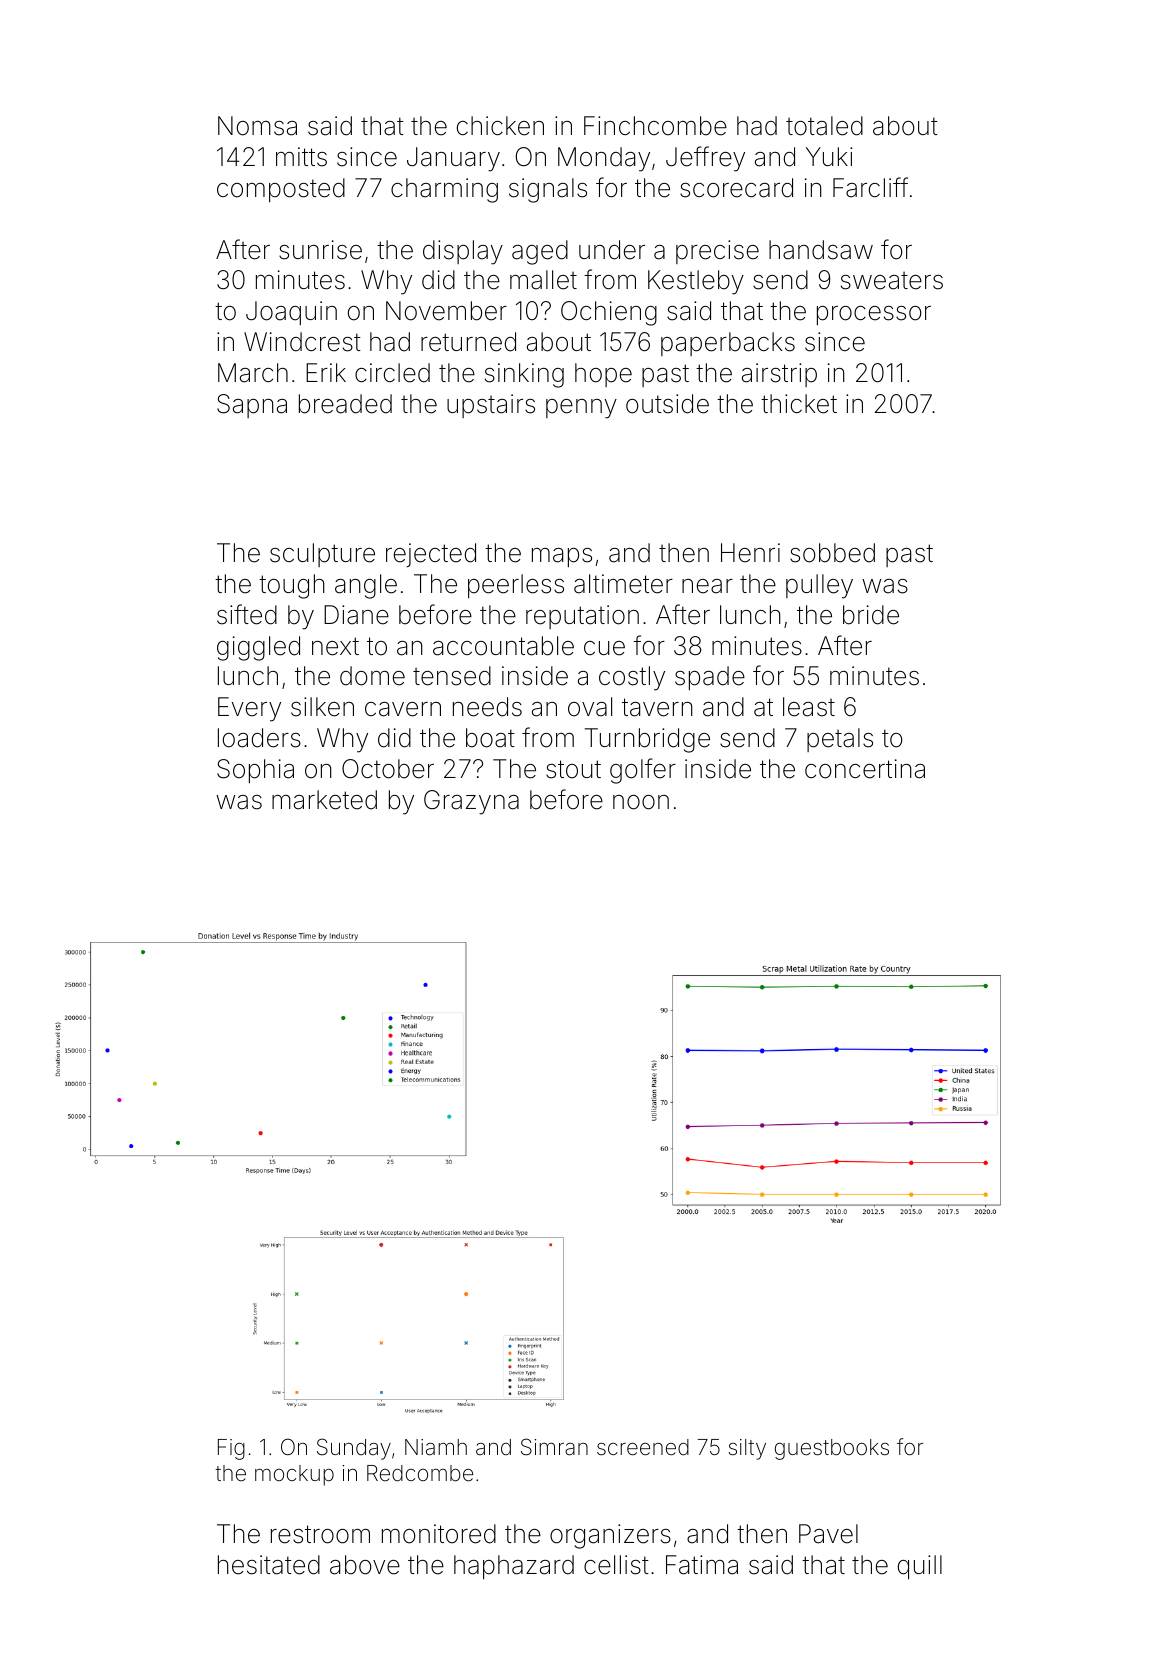 This screenshot has height=1654, width=1165. I want to click on screened, so click(643, 1447).
